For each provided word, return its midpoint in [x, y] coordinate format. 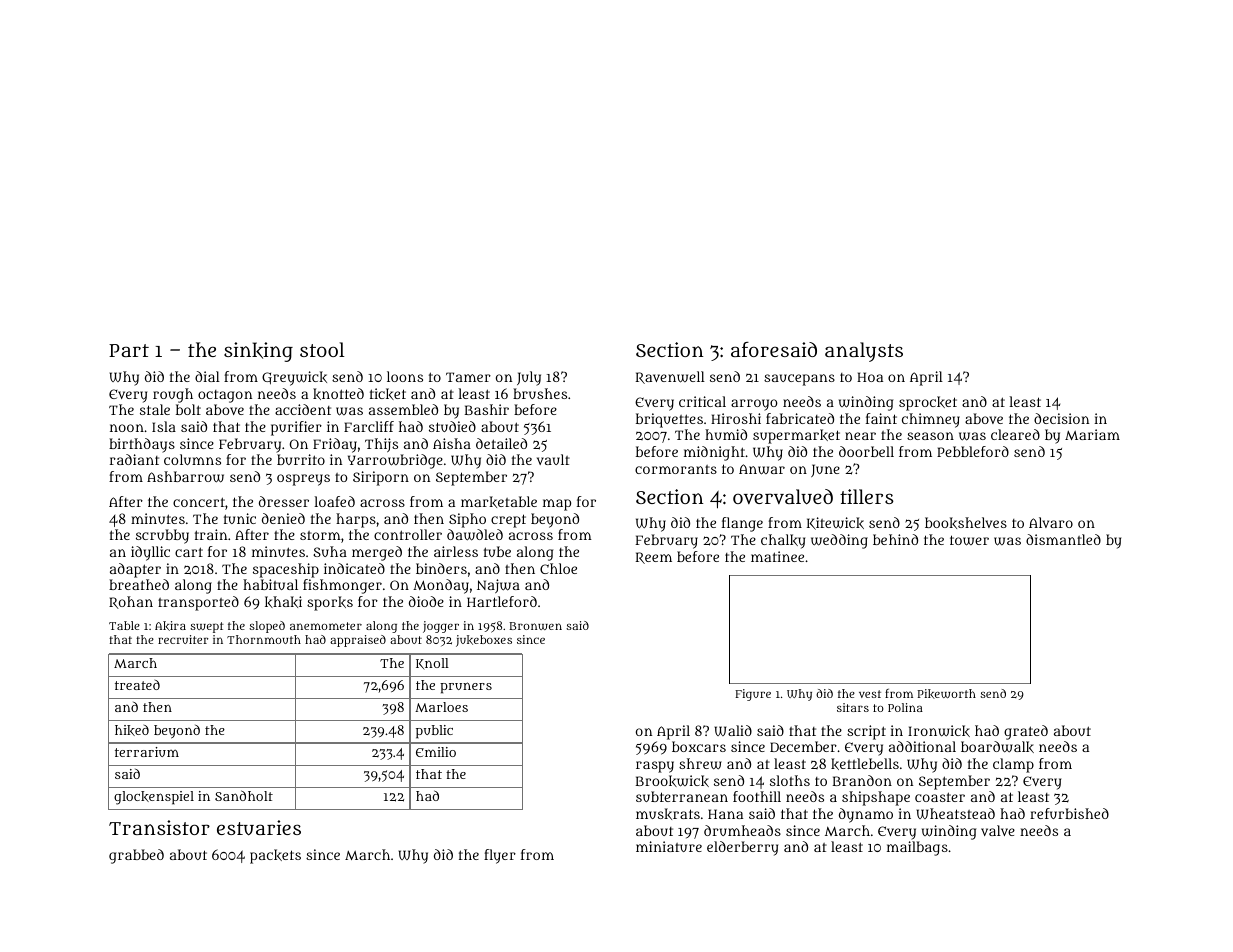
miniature [669, 846]
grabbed [136, 856]
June [825, 470]
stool [322, 349]
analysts [864, 352]
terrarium [147, 752]
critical [702, 401]
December [803, 746]
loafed [335, 501]
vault [553, 459]
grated [1026, 732]
